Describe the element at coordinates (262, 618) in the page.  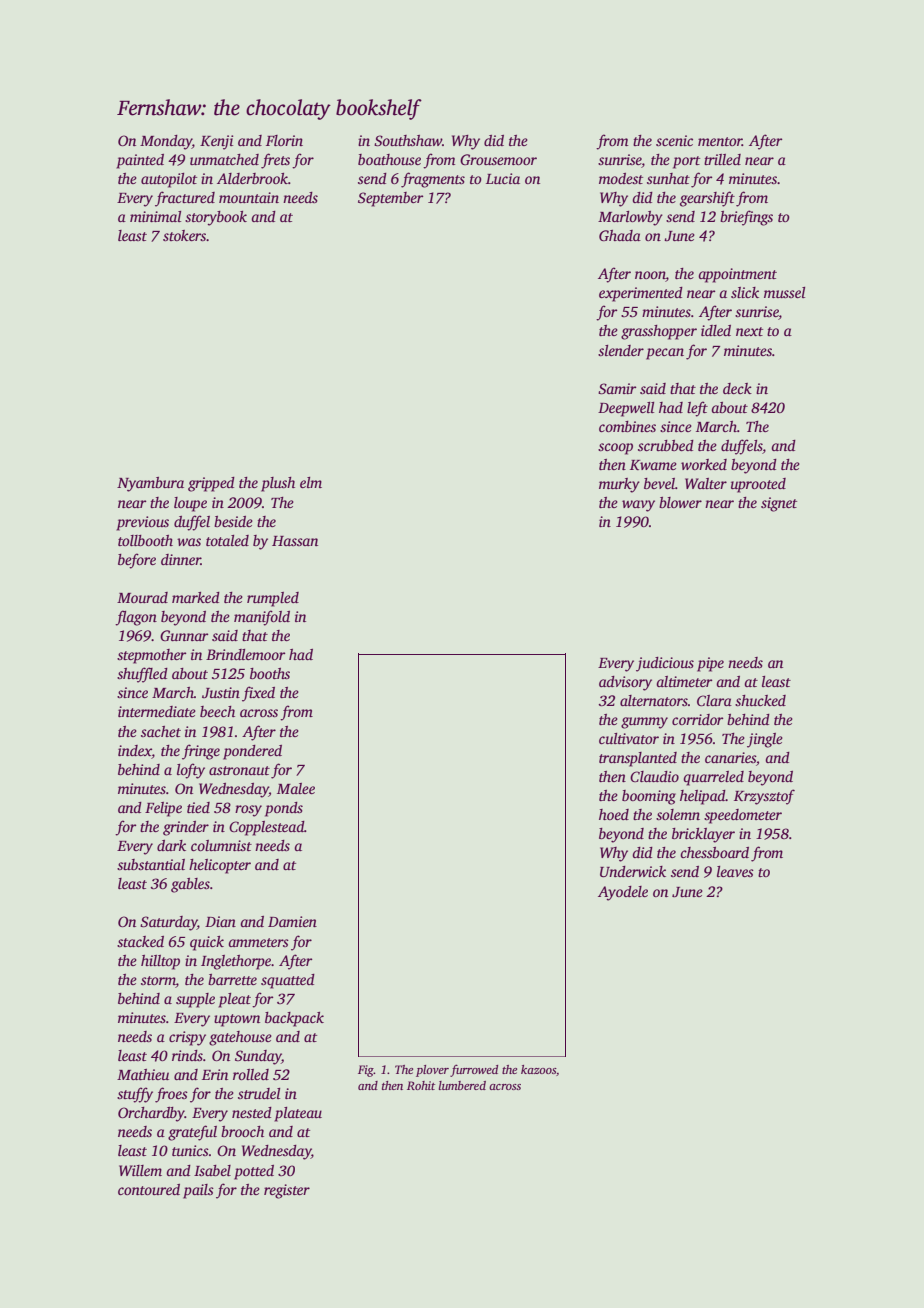
I see `manifold` at that location.
